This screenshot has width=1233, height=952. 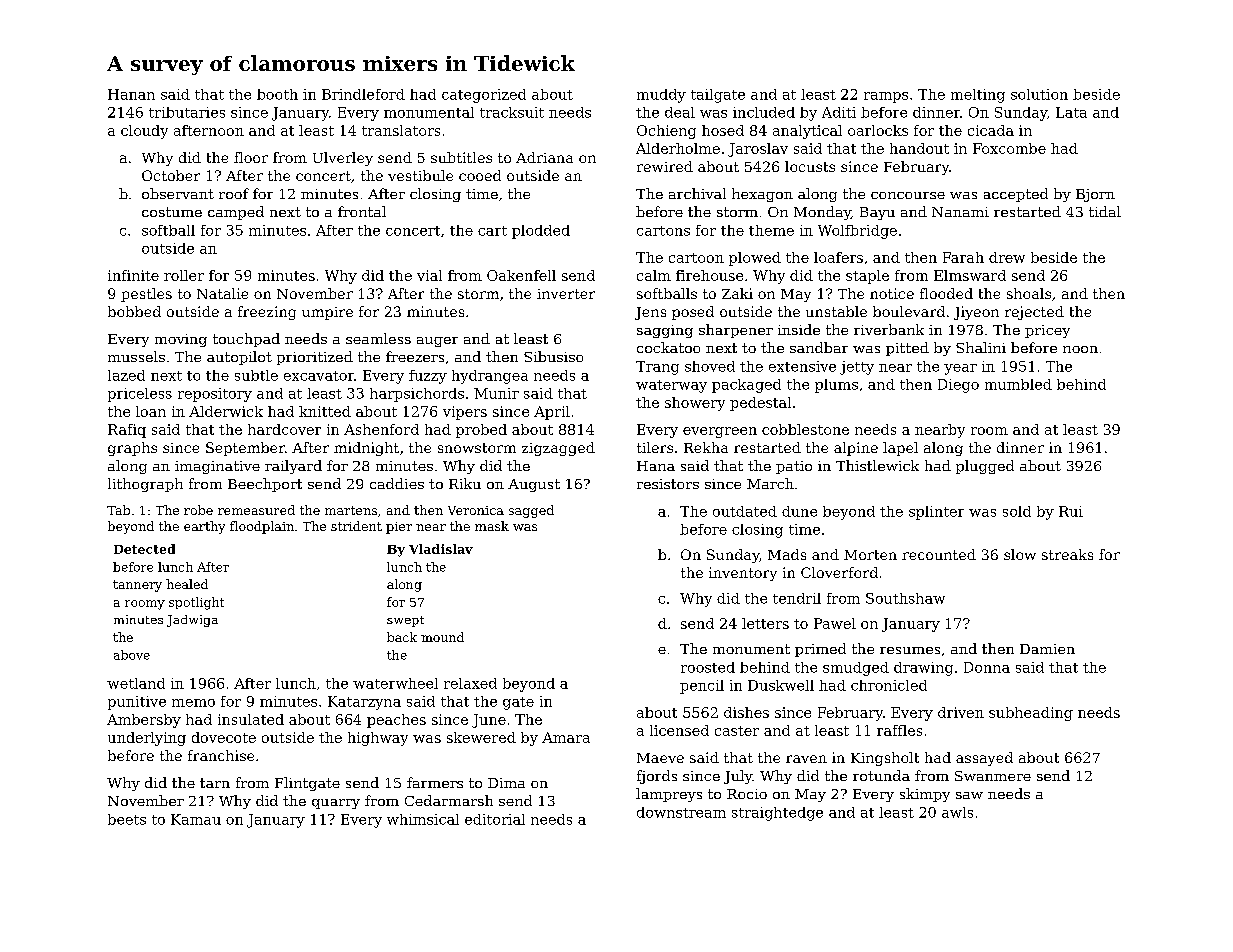 I want to click on lithograph, so click(x=145, y=485).
